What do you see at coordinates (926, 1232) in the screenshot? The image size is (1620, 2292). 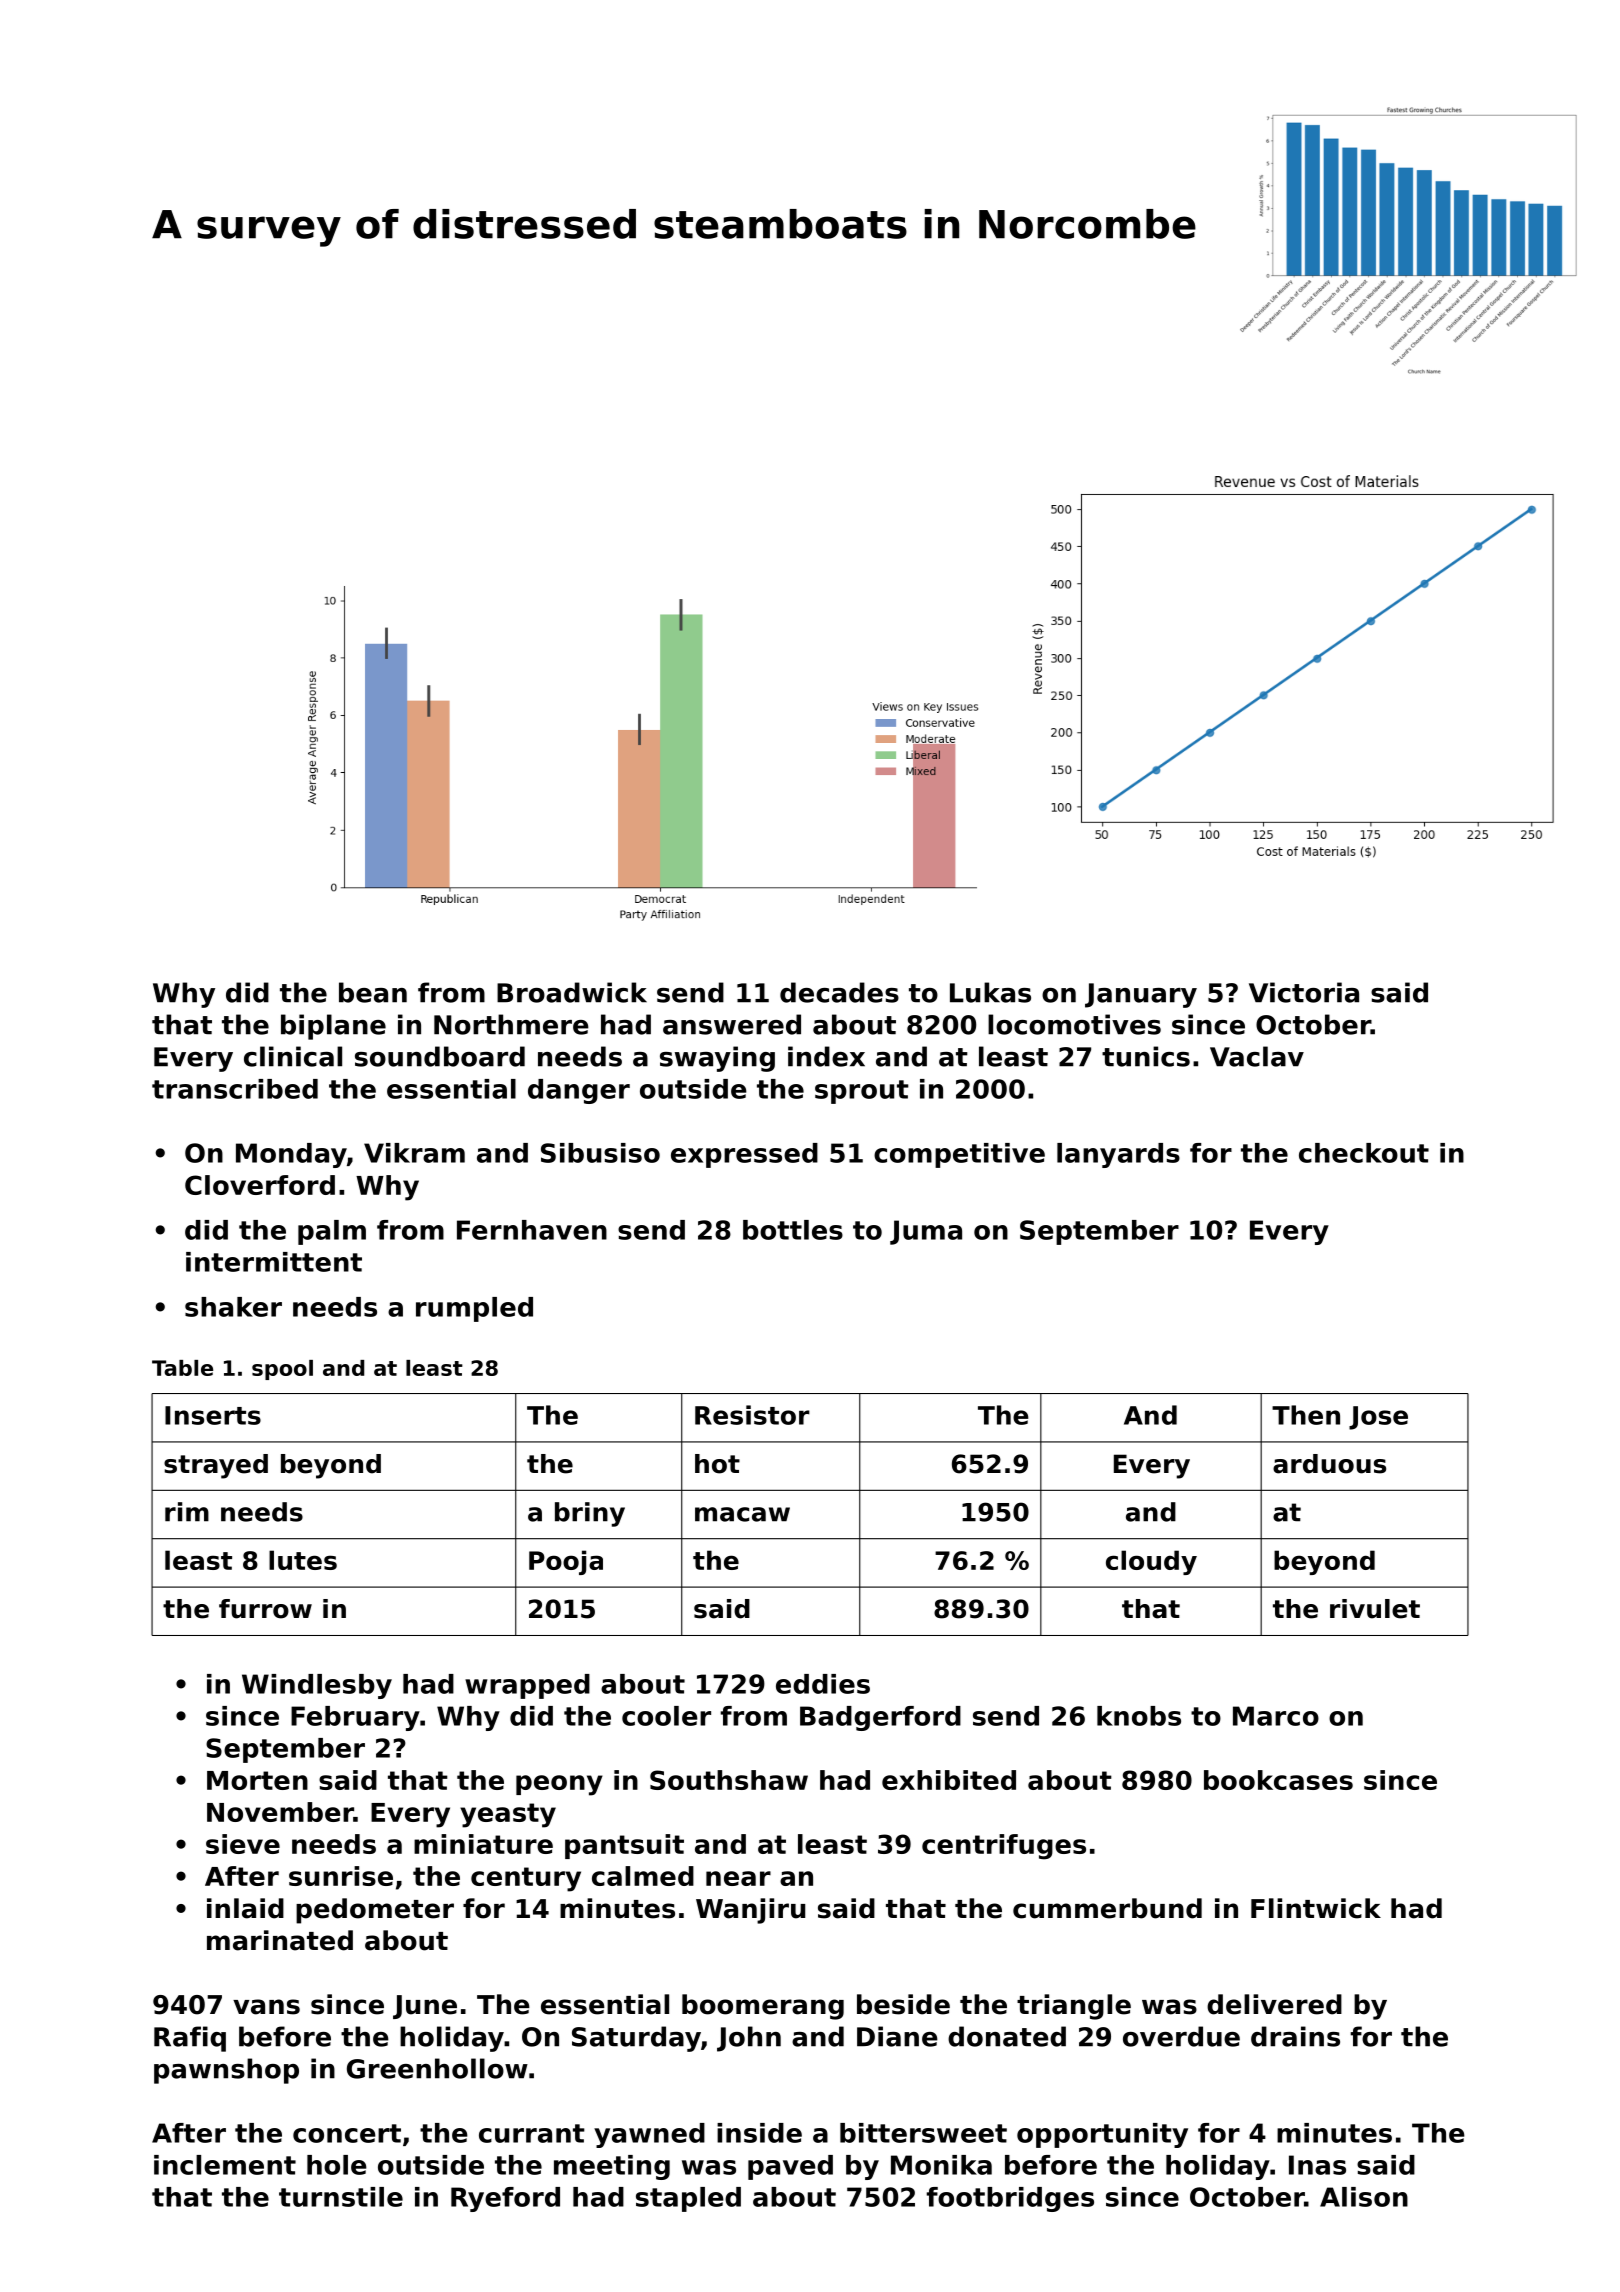 I see `Juma` at bounding box center [926, 1232].
